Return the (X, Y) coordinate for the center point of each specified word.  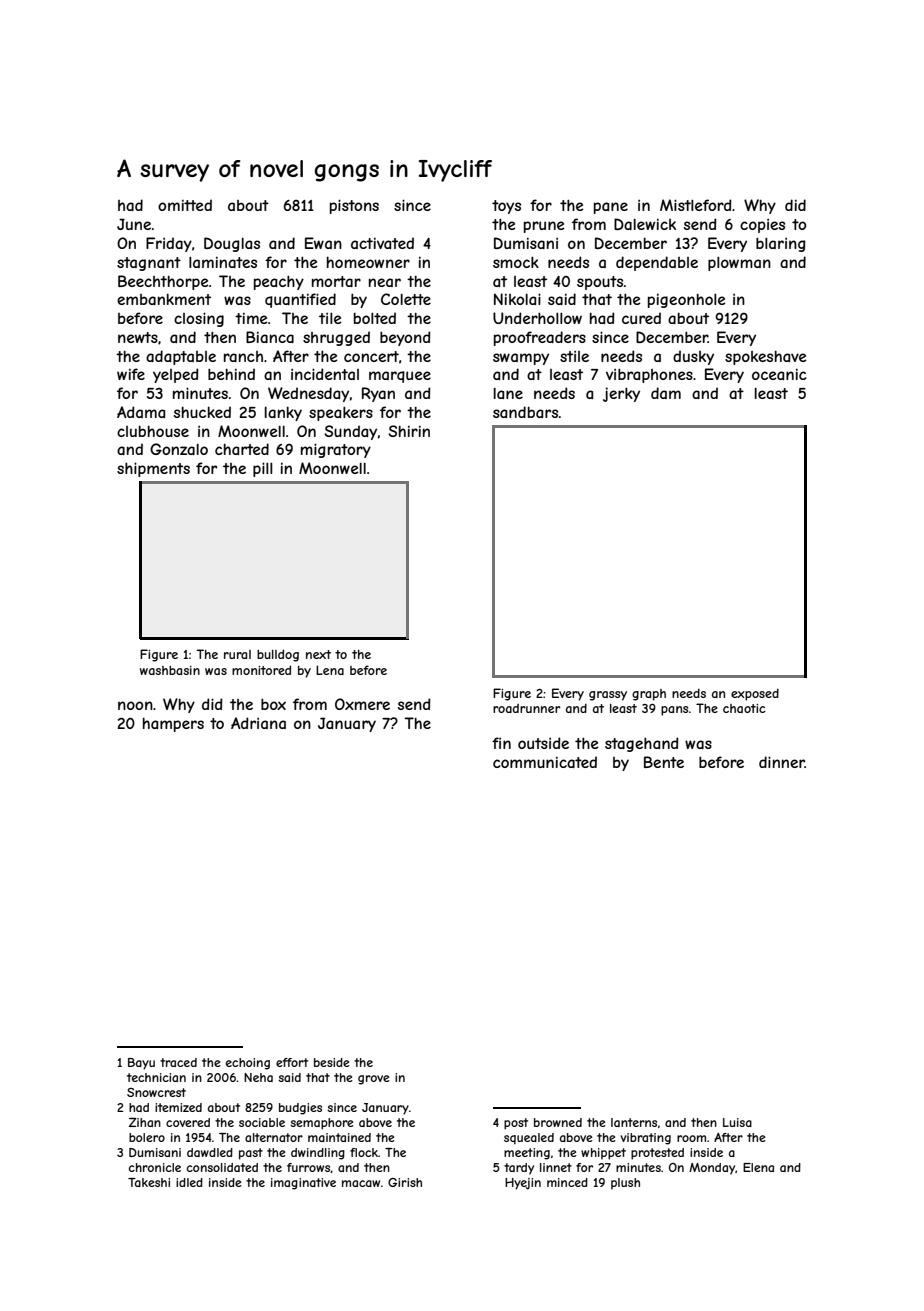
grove (374, 1080)
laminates (223, 262)
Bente (664, 762)
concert (371, 356)
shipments (153, 469)
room (691, 1138)
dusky (693, 357)
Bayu (141, 1064)
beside (332, 1062)
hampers (173, 724)
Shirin (409, 431)
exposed (755, 695)
